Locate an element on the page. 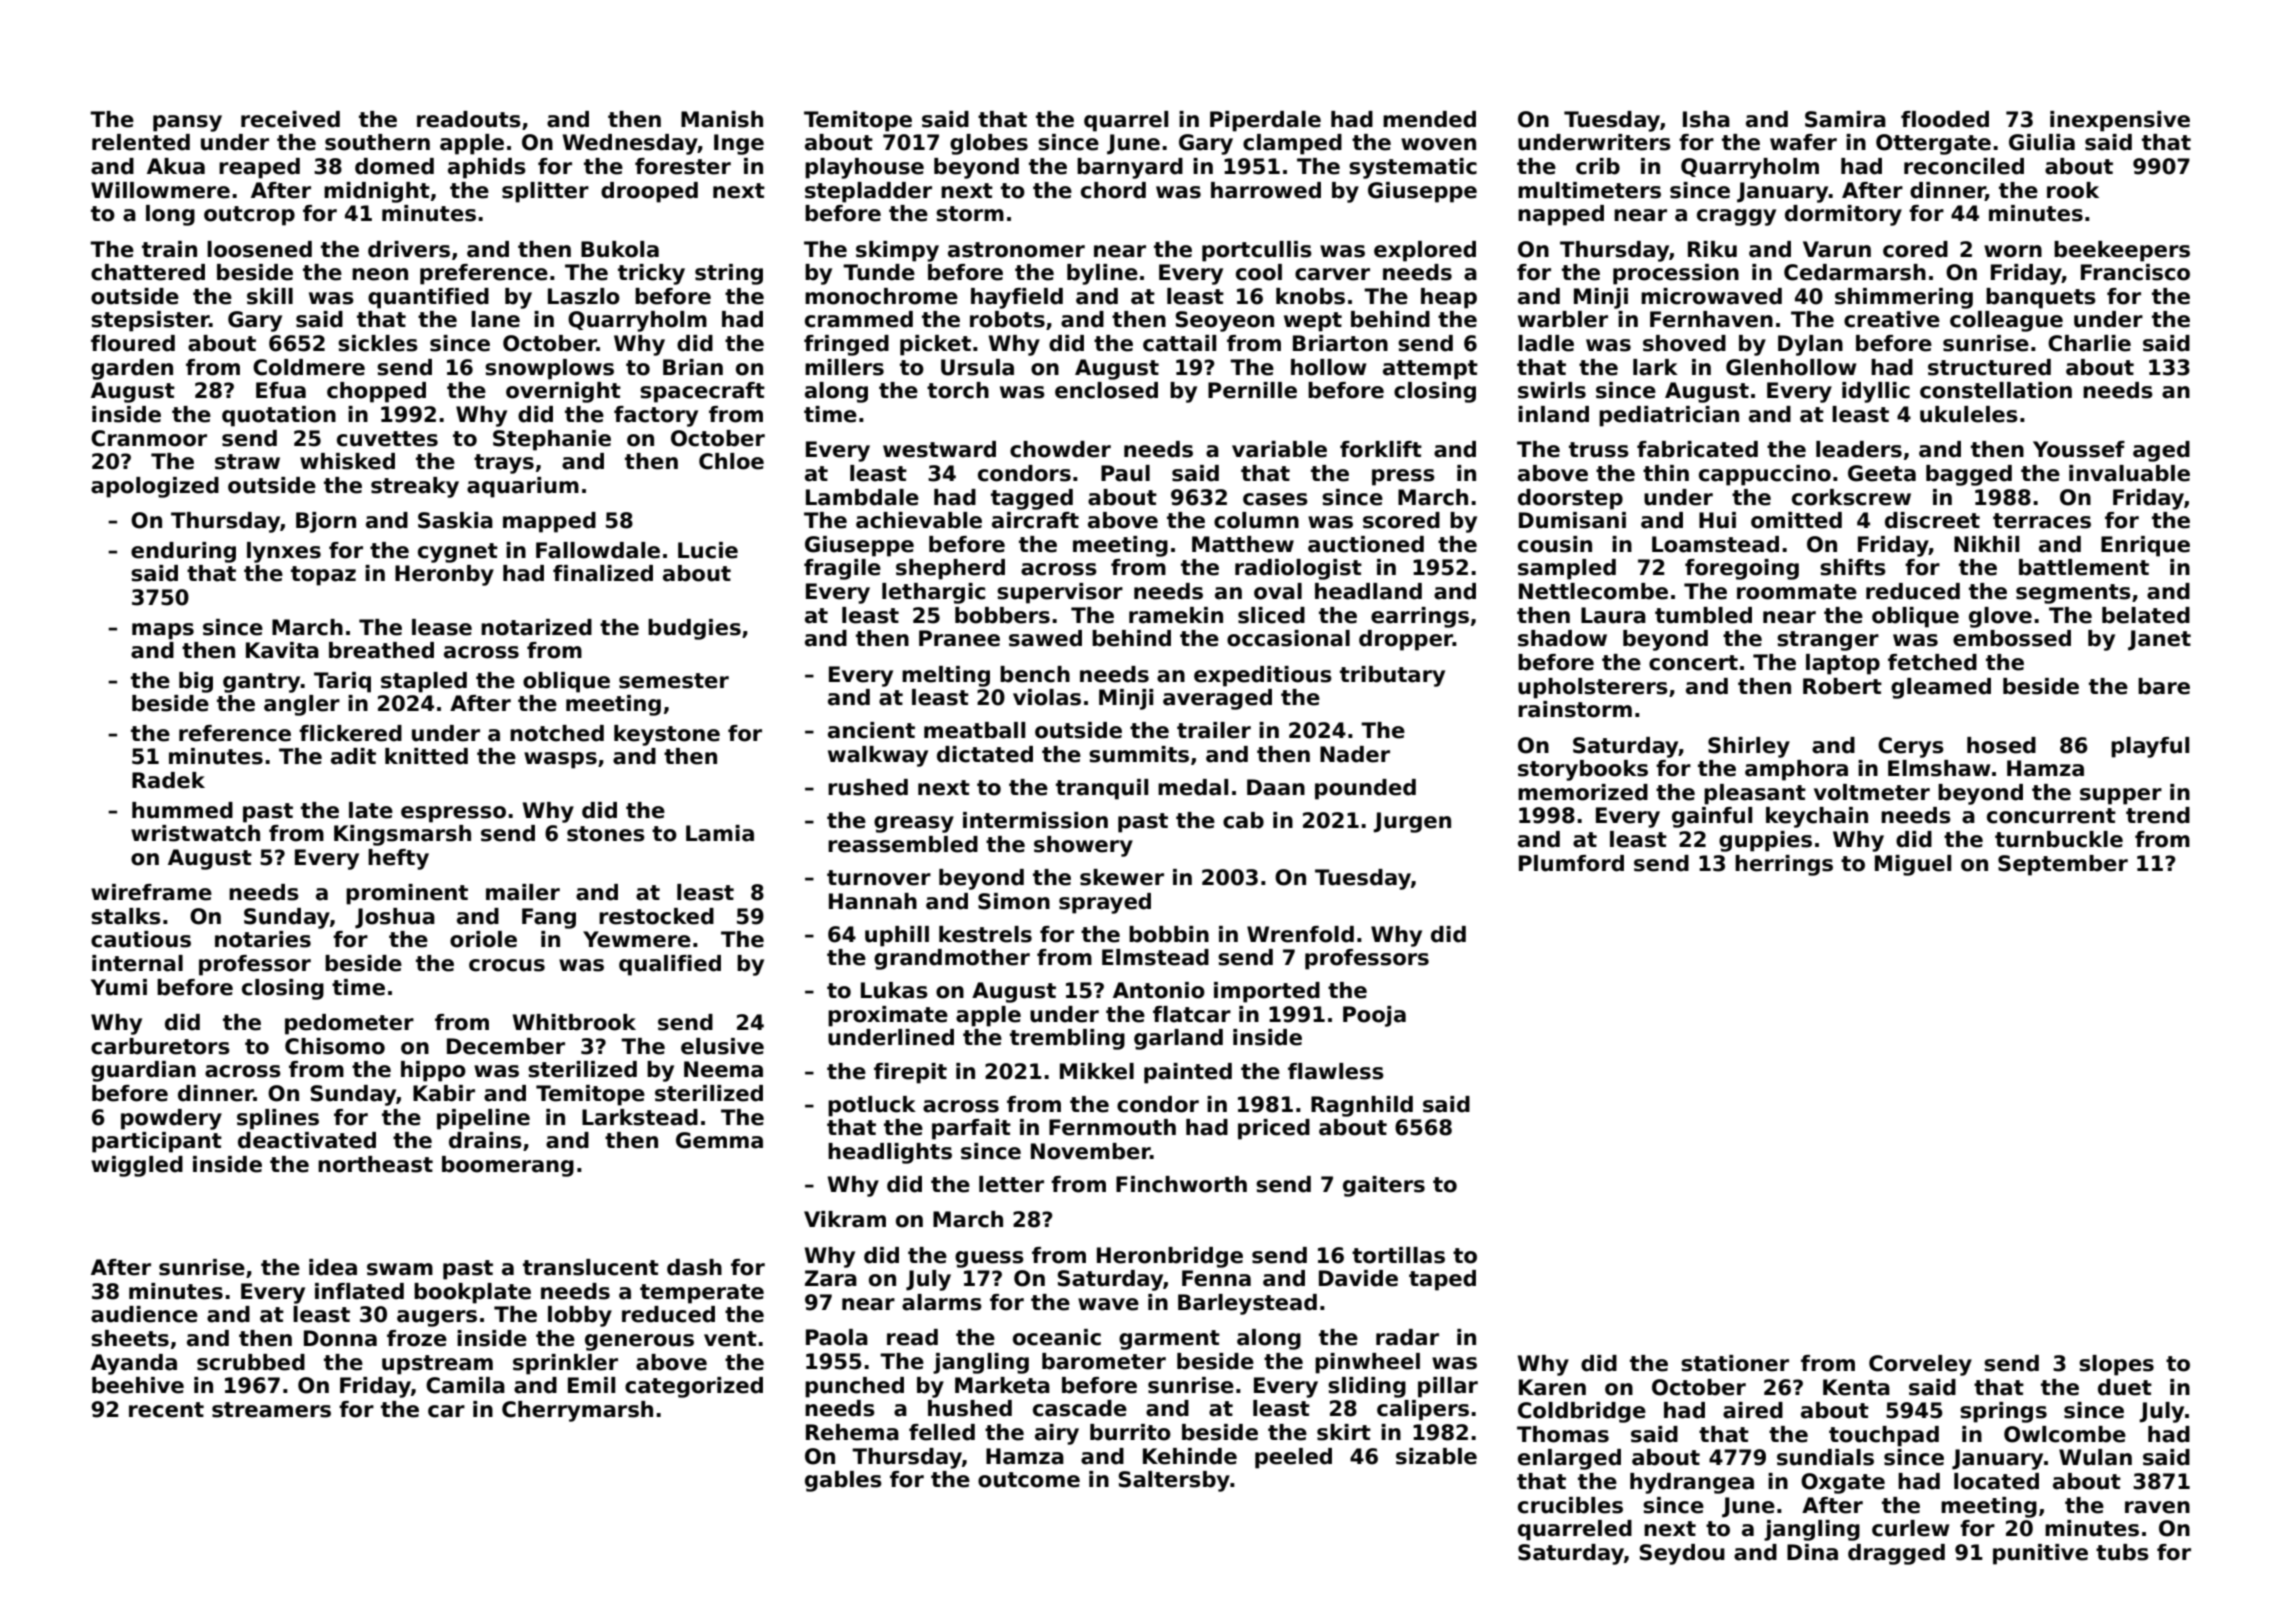 This document has width=2282, height=1614. ukuleles is located at coordinates (1969, 414).
